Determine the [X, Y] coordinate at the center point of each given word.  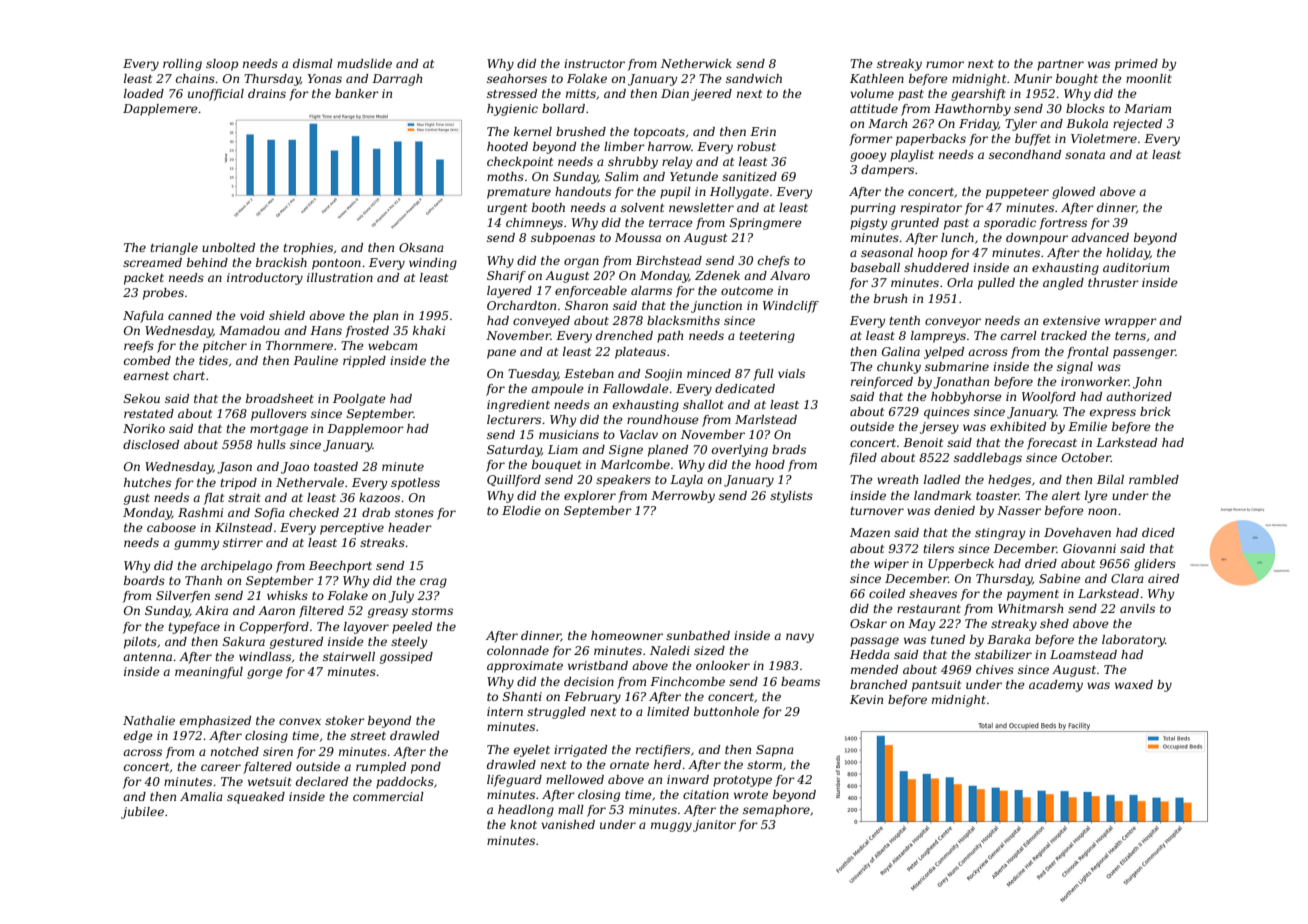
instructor [594, 63]
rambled [1154, 479]
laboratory [1133, 641]
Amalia [201, 796]
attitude [874, 108]
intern [505, 711]
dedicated [745, 388]
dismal [313, 63]
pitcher [225, 347]
